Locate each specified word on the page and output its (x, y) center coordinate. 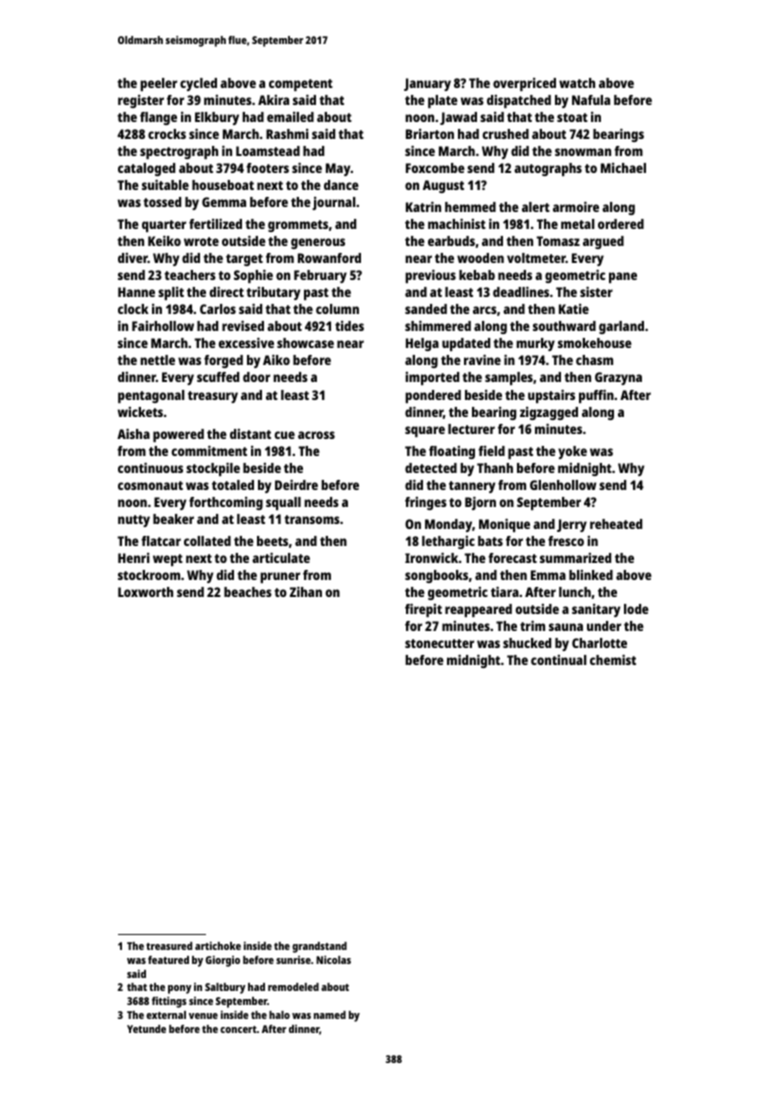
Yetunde (146, 1029)
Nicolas (333, 959)
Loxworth (145, 592)
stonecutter (439, 643)
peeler (158, 84)
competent (301, 85)
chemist (613, 659)
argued (603, 242)
